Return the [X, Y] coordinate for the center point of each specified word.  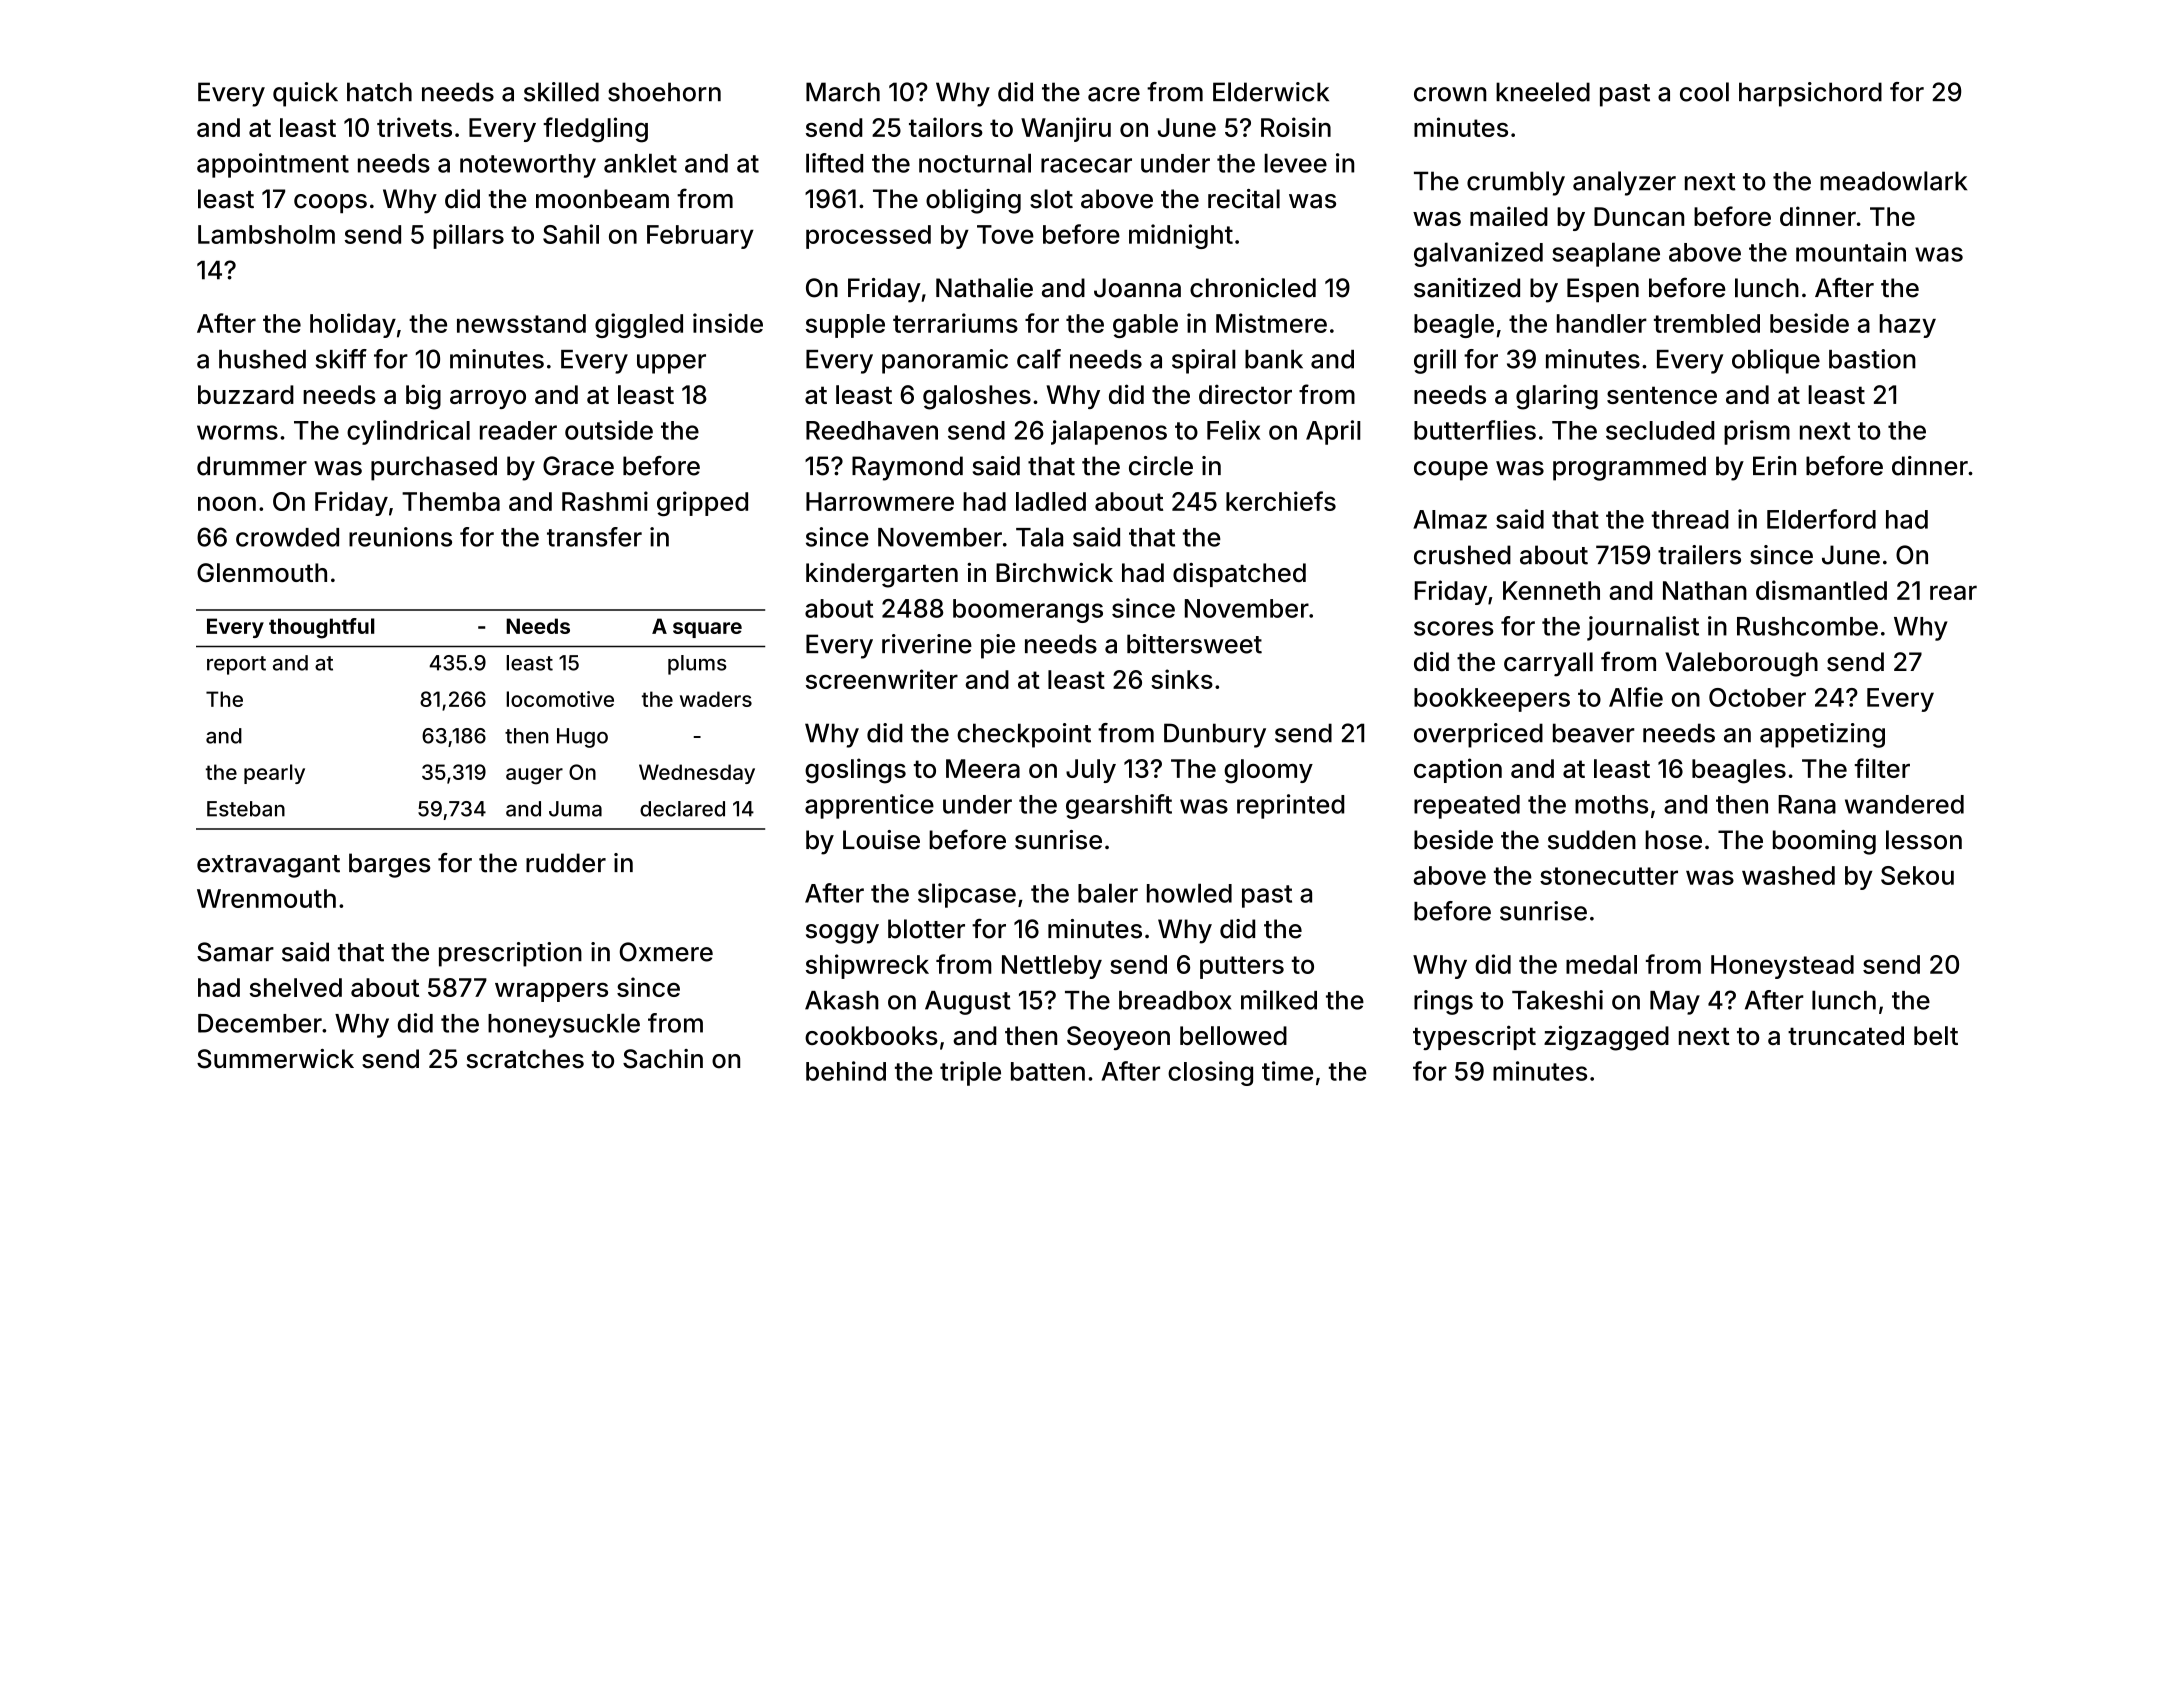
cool [1704, 92]
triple [970, 1073]
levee [1295, 163]
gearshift [1119, 806]
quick [305, 94]
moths [1611, 804]
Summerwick [275, 1059]
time [1287, 1071]
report [236, 665]
